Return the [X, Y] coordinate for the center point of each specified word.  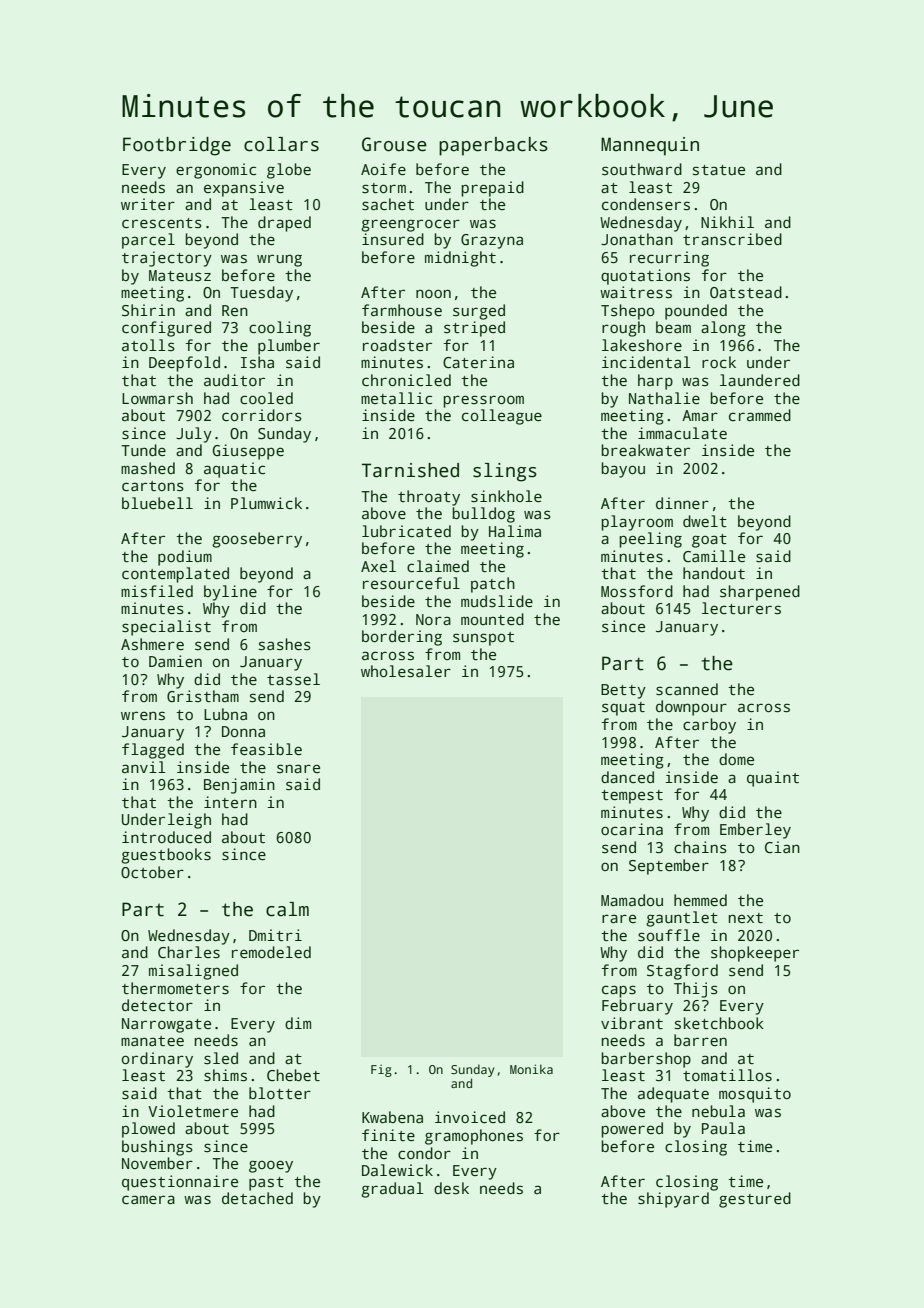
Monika [531, 1069]
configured [166, 329]
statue [719, 170]
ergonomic [216, 171]
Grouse [394, 144]
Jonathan [637, 239]
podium [185, 558]
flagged [153, 751]
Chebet [293, 1075]
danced [627, 777]
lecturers [741, 608]
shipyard [673, 1200]
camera [148, 1199]
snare [298, 768]
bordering [402, 638]
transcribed [732, 239]
